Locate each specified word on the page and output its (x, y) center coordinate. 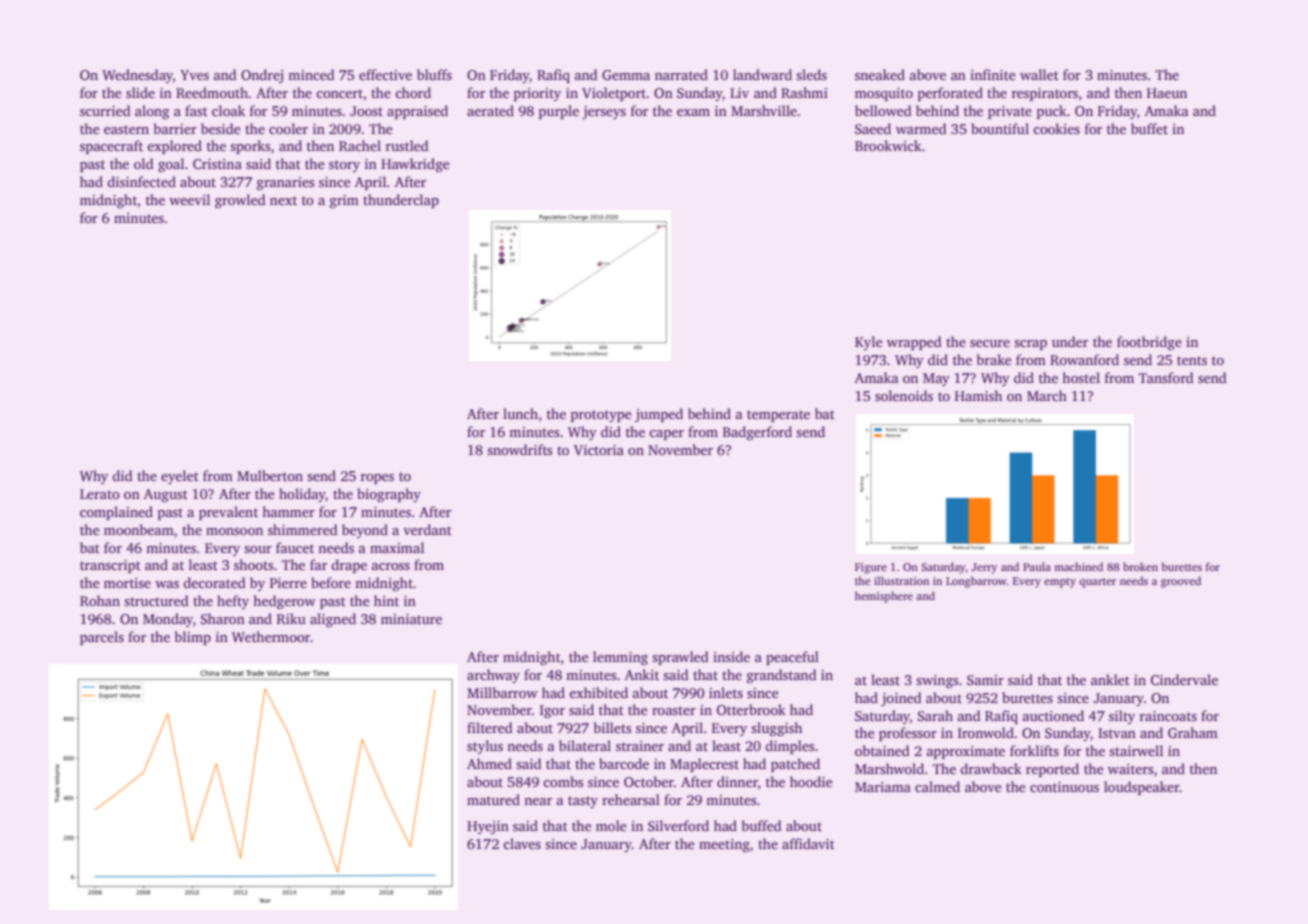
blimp (193, 638)
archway (493, 676)
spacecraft (111, 147)
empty (1060, 583)
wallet (1039, 74)
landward (762, 74)
